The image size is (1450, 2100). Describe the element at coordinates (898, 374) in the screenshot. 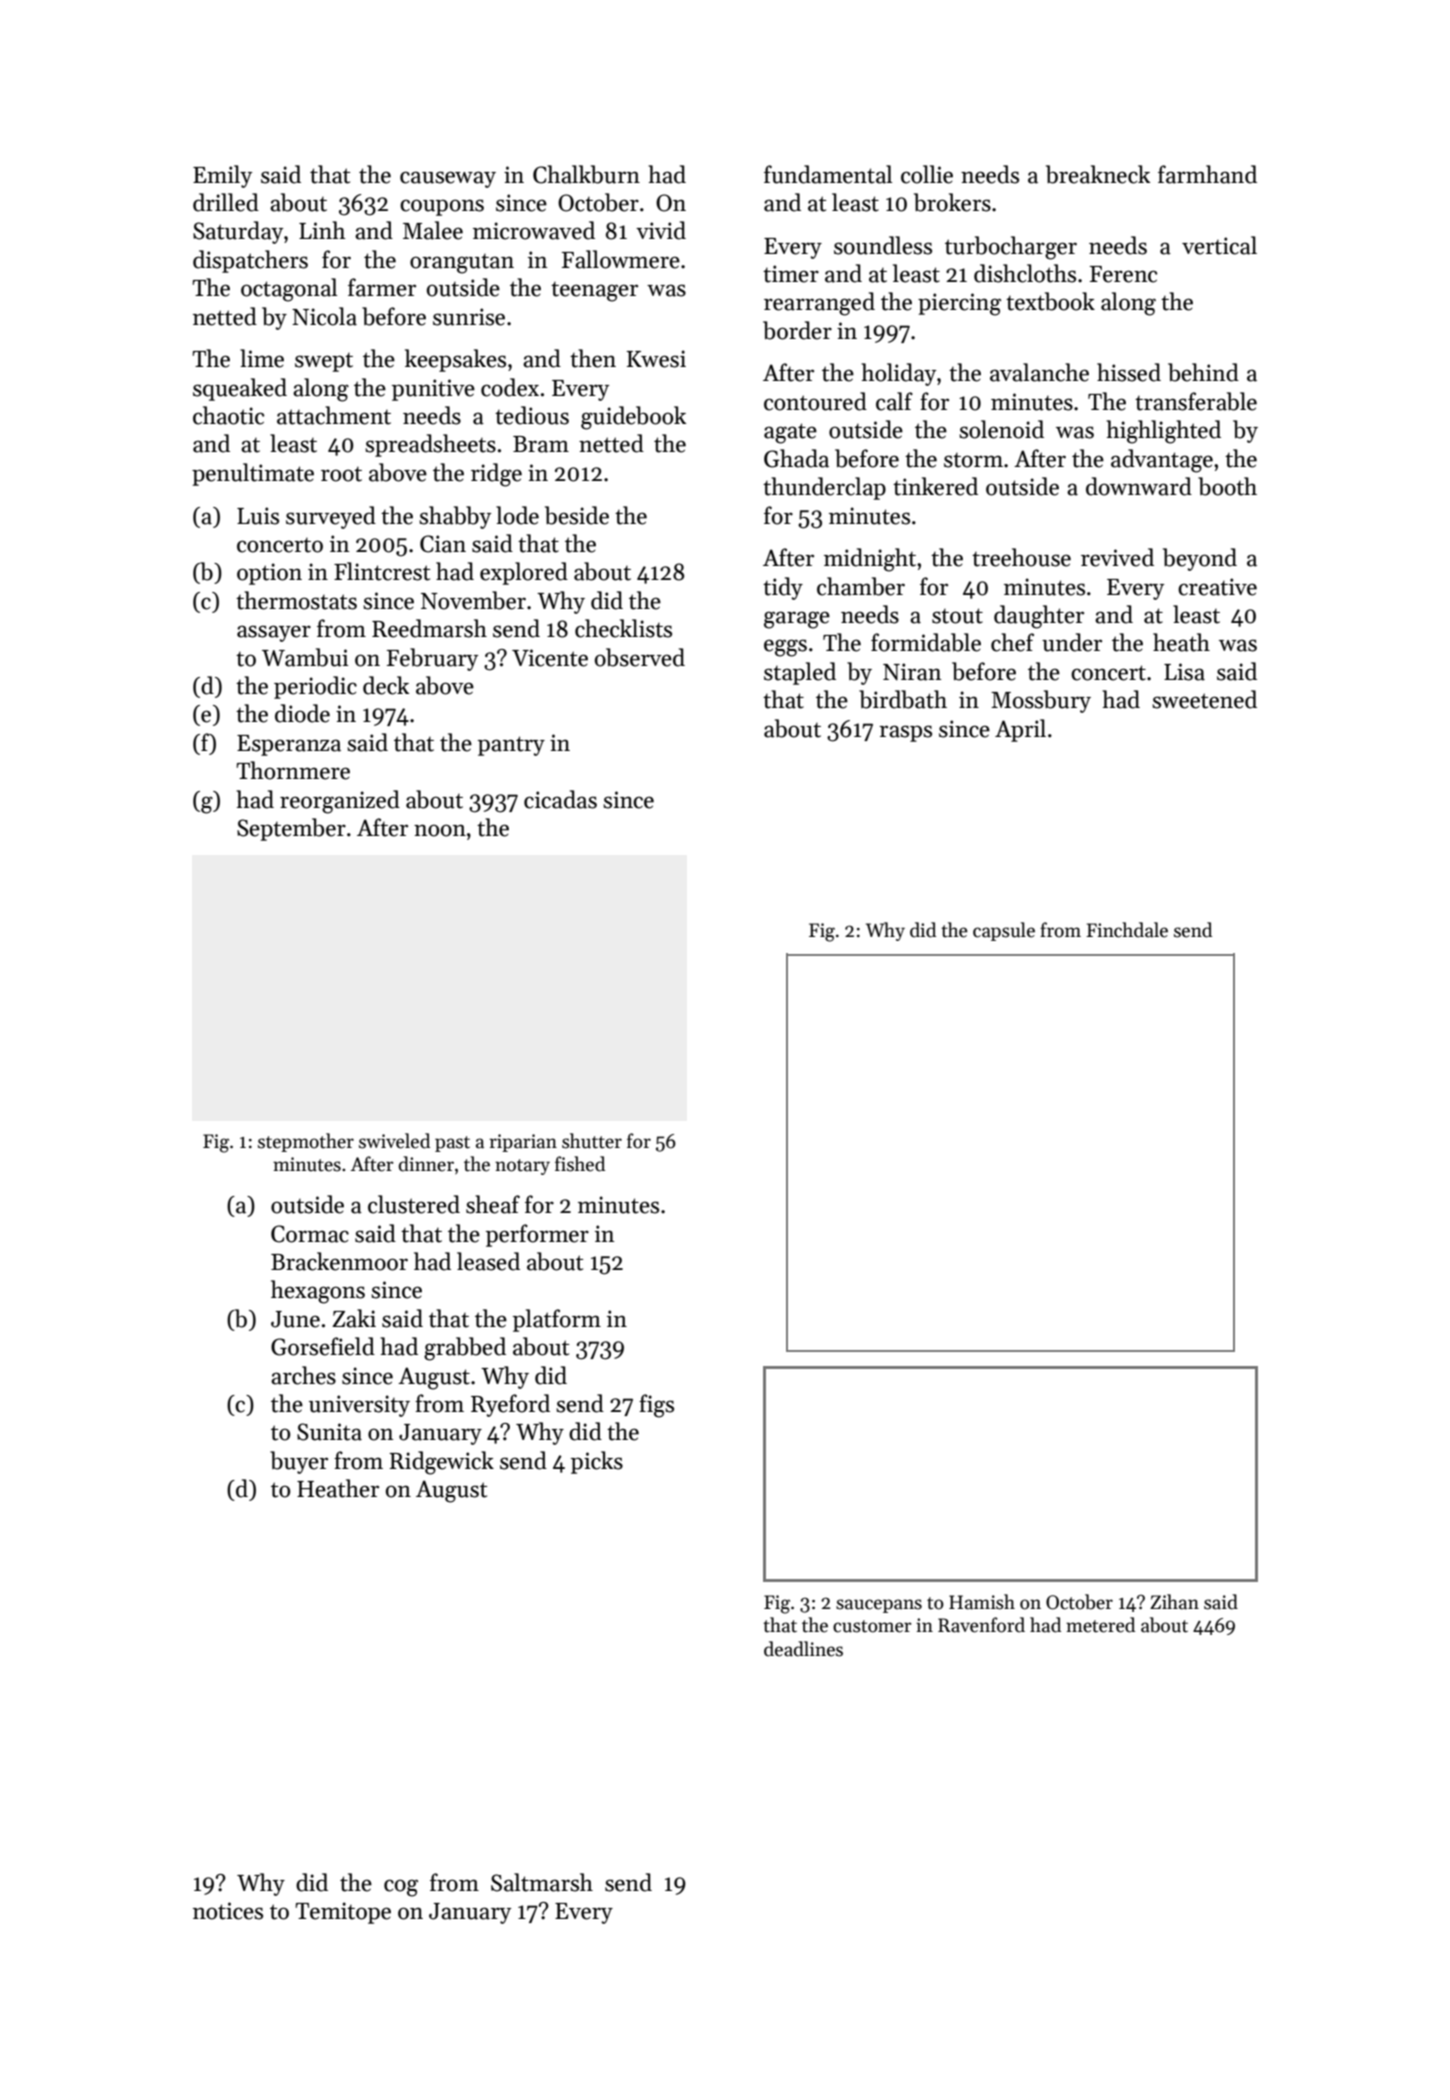

I see `holiday` at that location.
